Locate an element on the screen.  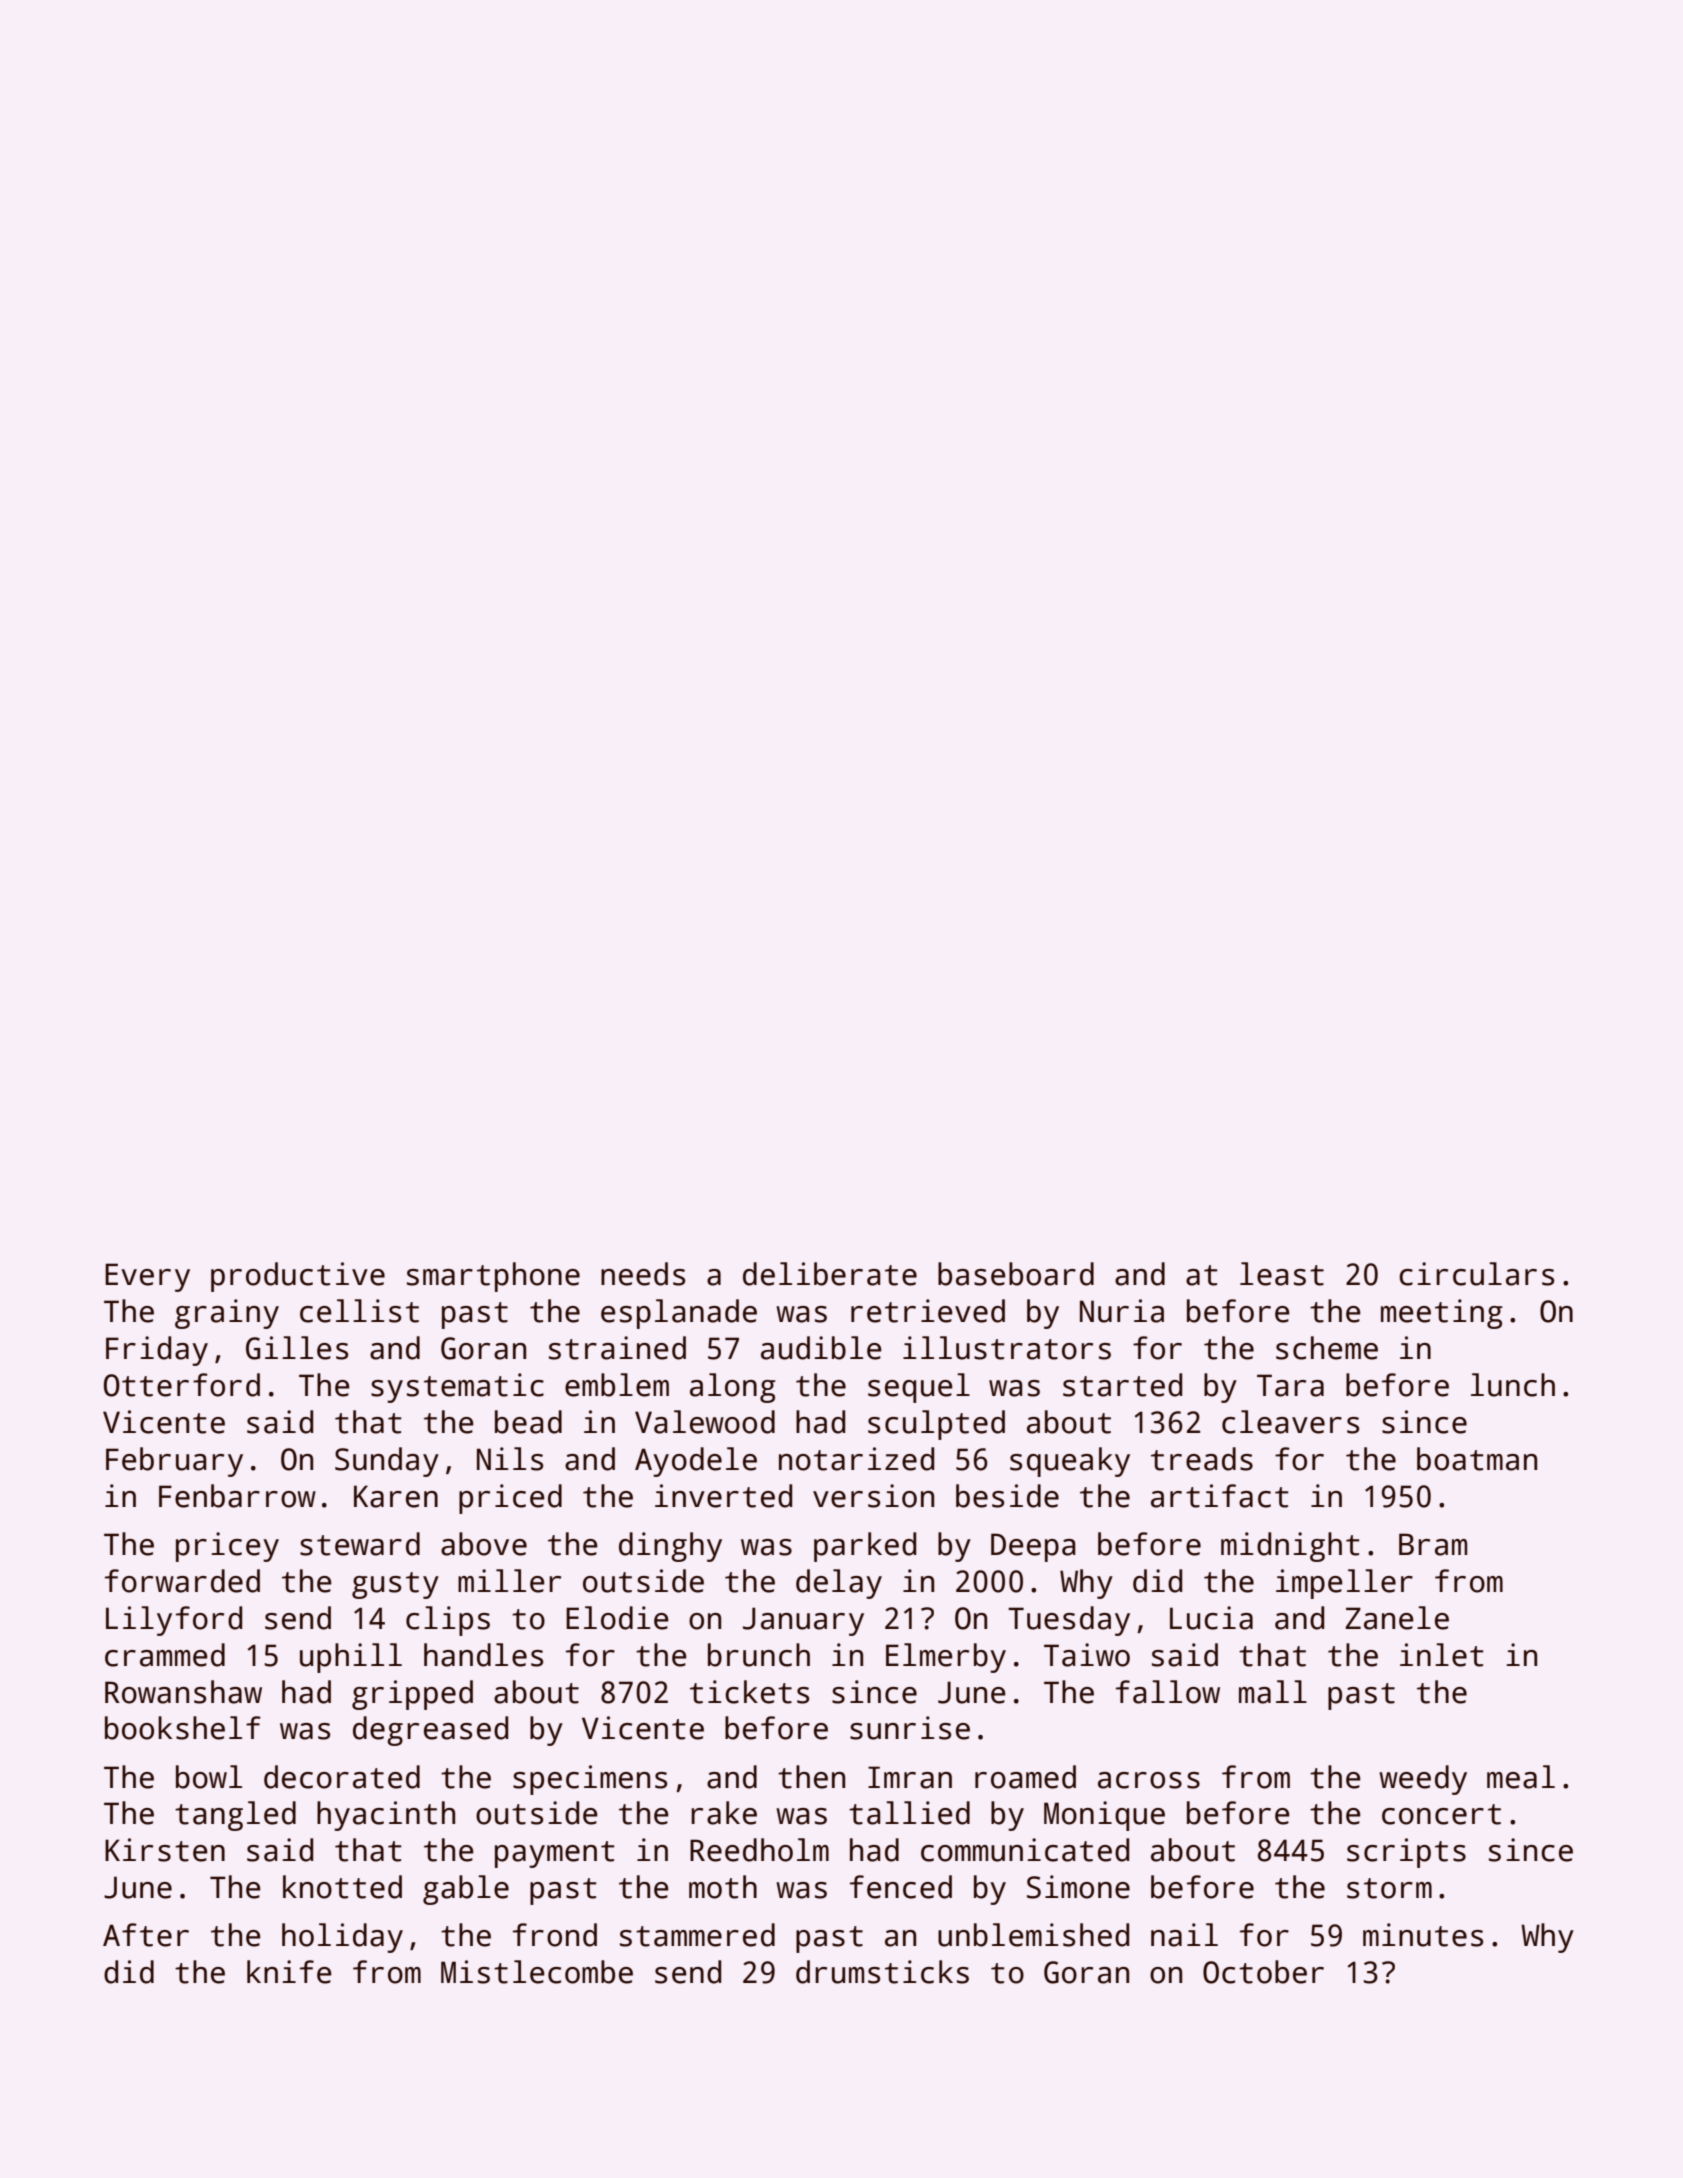
bead is located at coordinates (528, 1422).
